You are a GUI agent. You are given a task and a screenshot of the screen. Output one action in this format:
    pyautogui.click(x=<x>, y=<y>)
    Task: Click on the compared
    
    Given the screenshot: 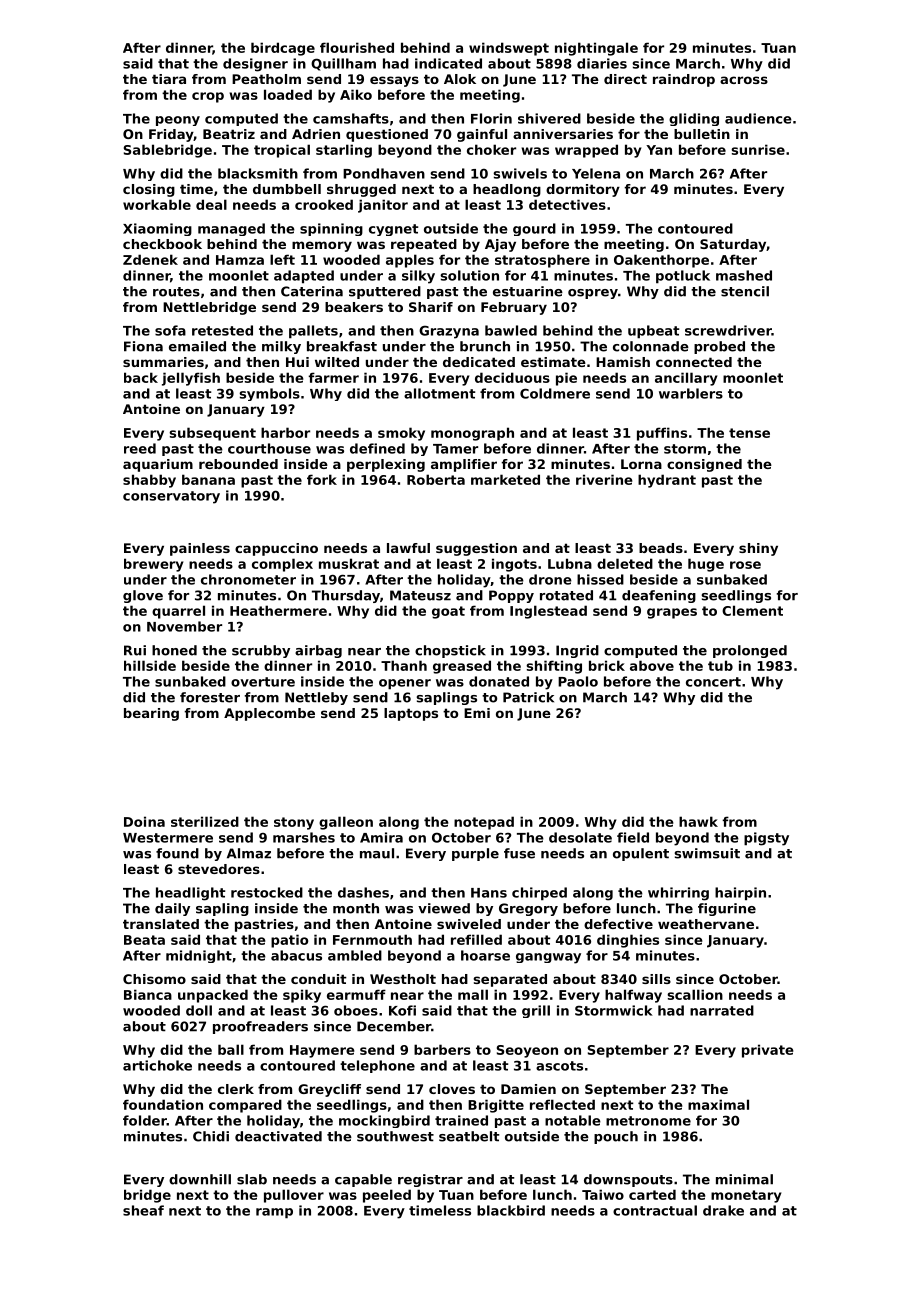 What is the action you would take?
    pyautogui.click(x=245, y=1106)
